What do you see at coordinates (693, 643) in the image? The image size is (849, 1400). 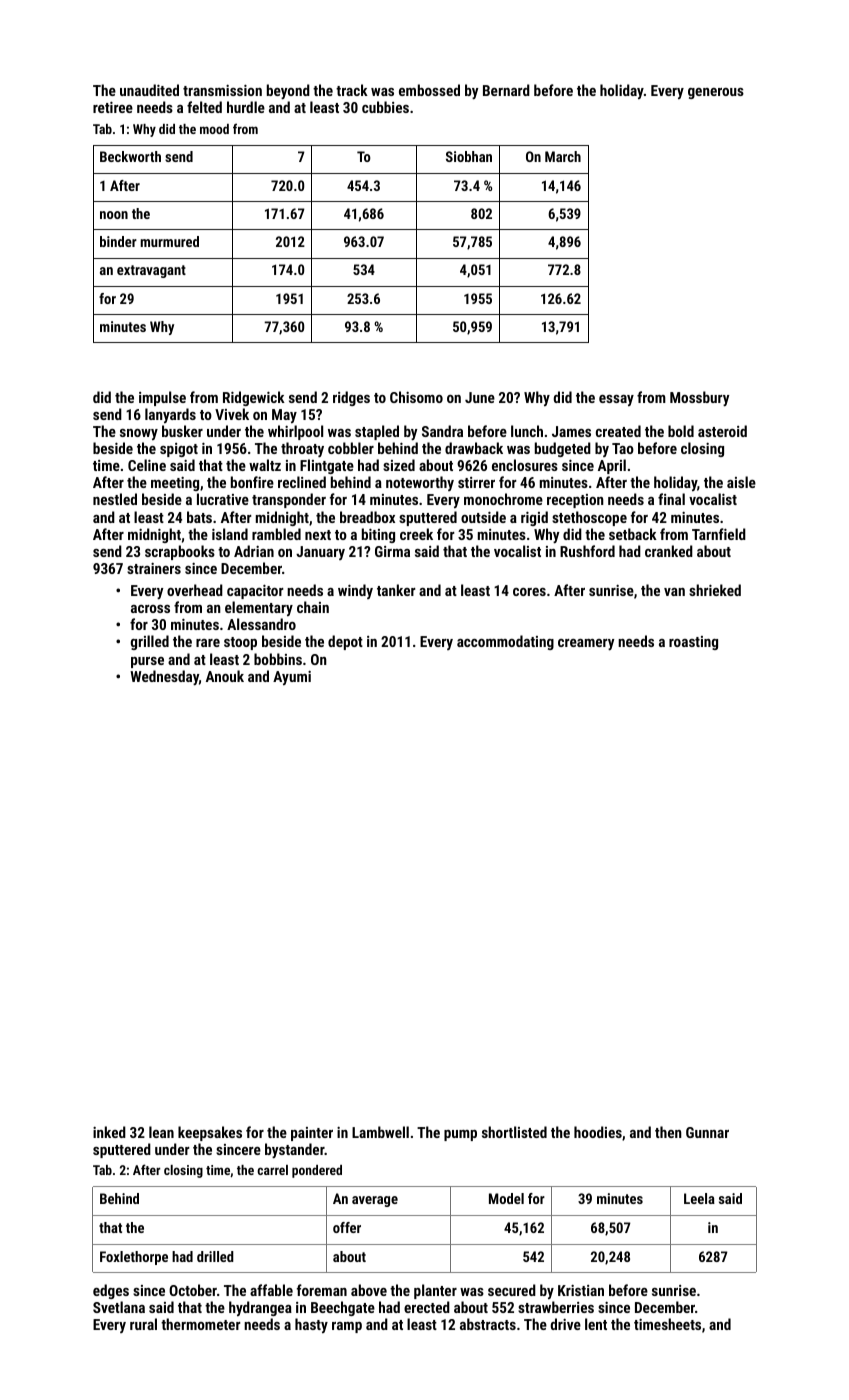 I see `roasting` at bounding box center [693, 643].
